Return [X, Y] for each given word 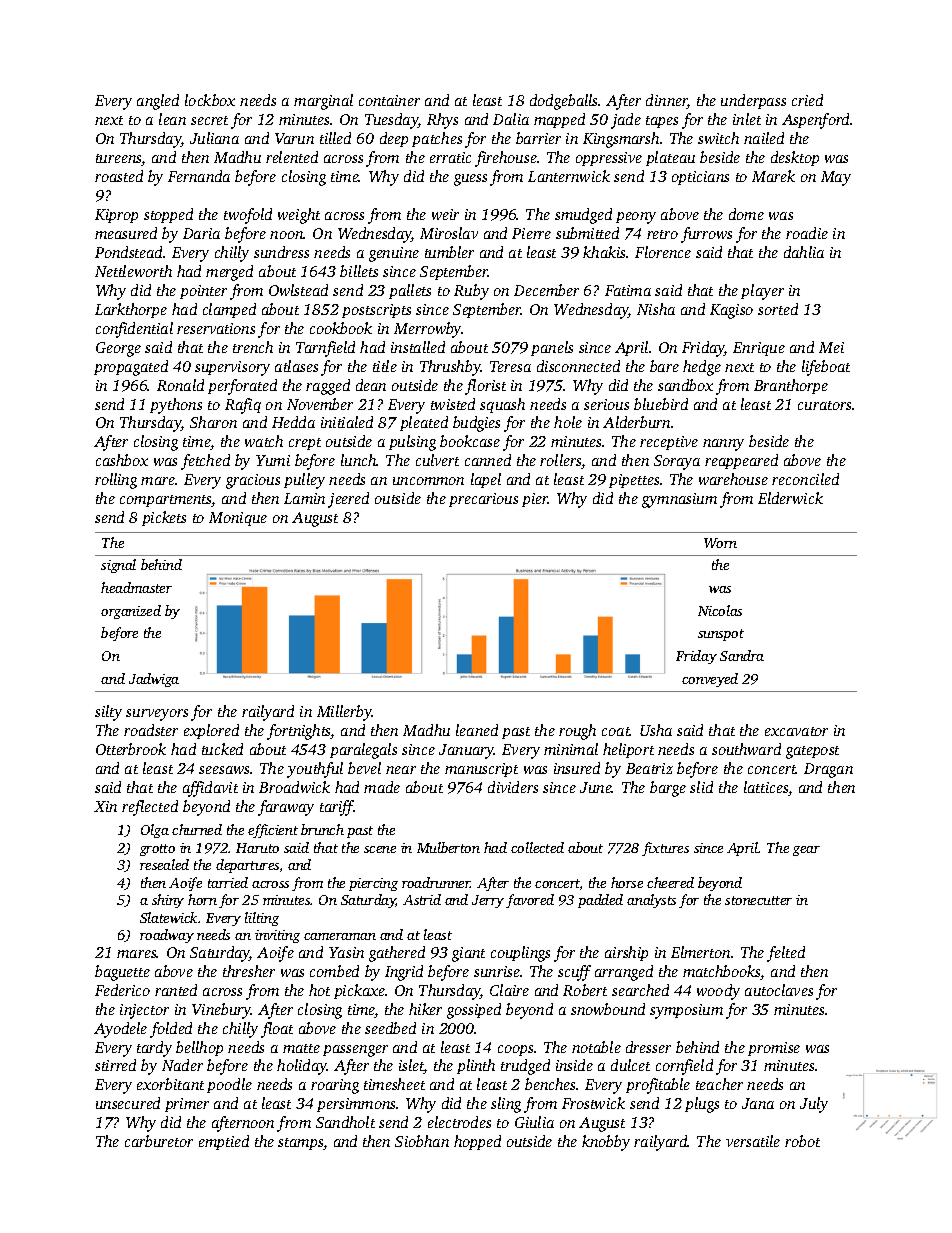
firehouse [506, 159]
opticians [700, 178]
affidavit [210, 789]
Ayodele [120, 1030]
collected [537, 847]
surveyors [157, 715]
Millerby [344, 713]
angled [158, 102]
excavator [796, 731]
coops [515, 1050]
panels [552, 348]
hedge [702, 368]
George [118, 349]
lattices [766, 787]
